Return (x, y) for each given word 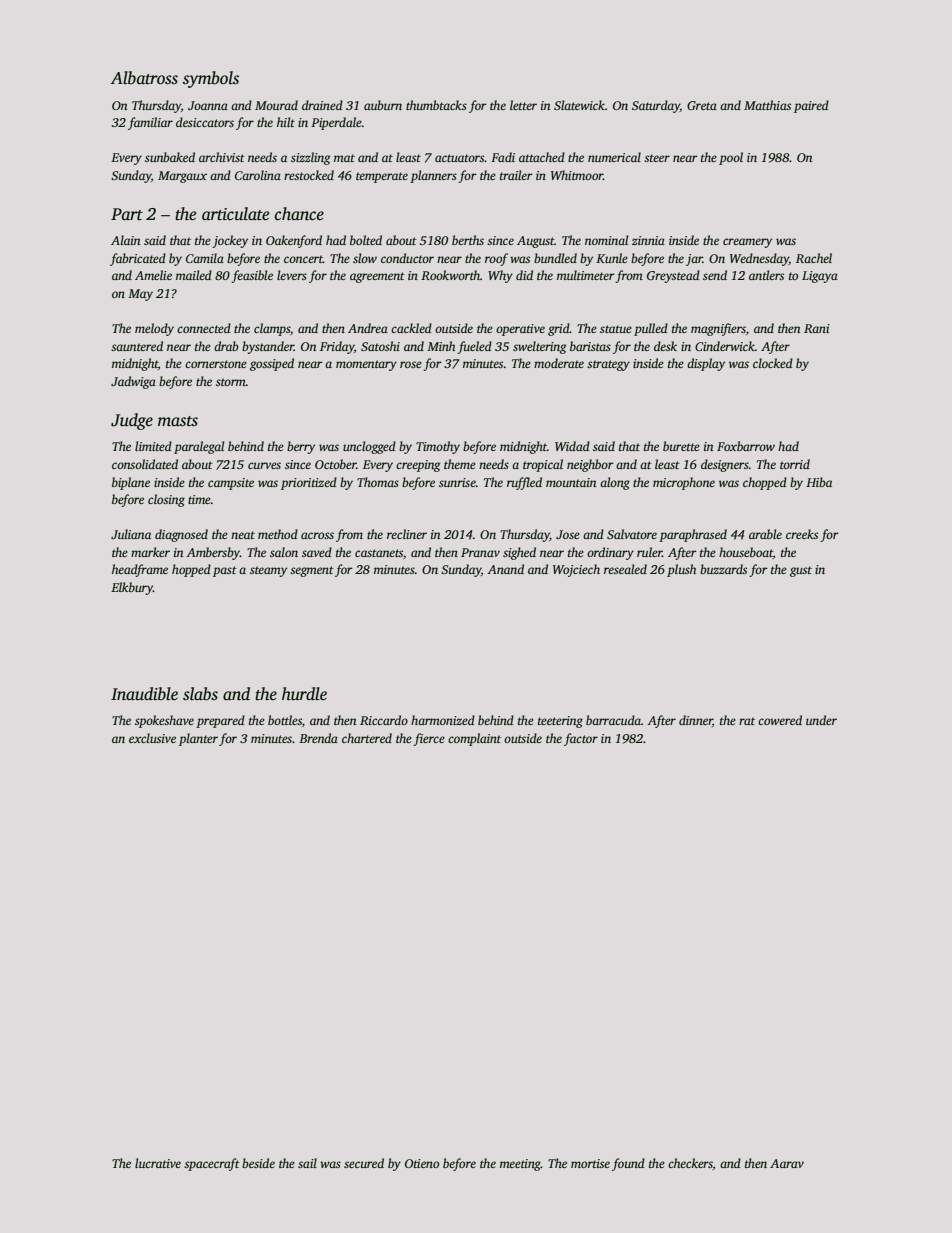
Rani (817, 328)
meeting (520, 1165)
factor (581, 739)
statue (616, 329)
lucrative (158, 1163)
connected (204, 328)
